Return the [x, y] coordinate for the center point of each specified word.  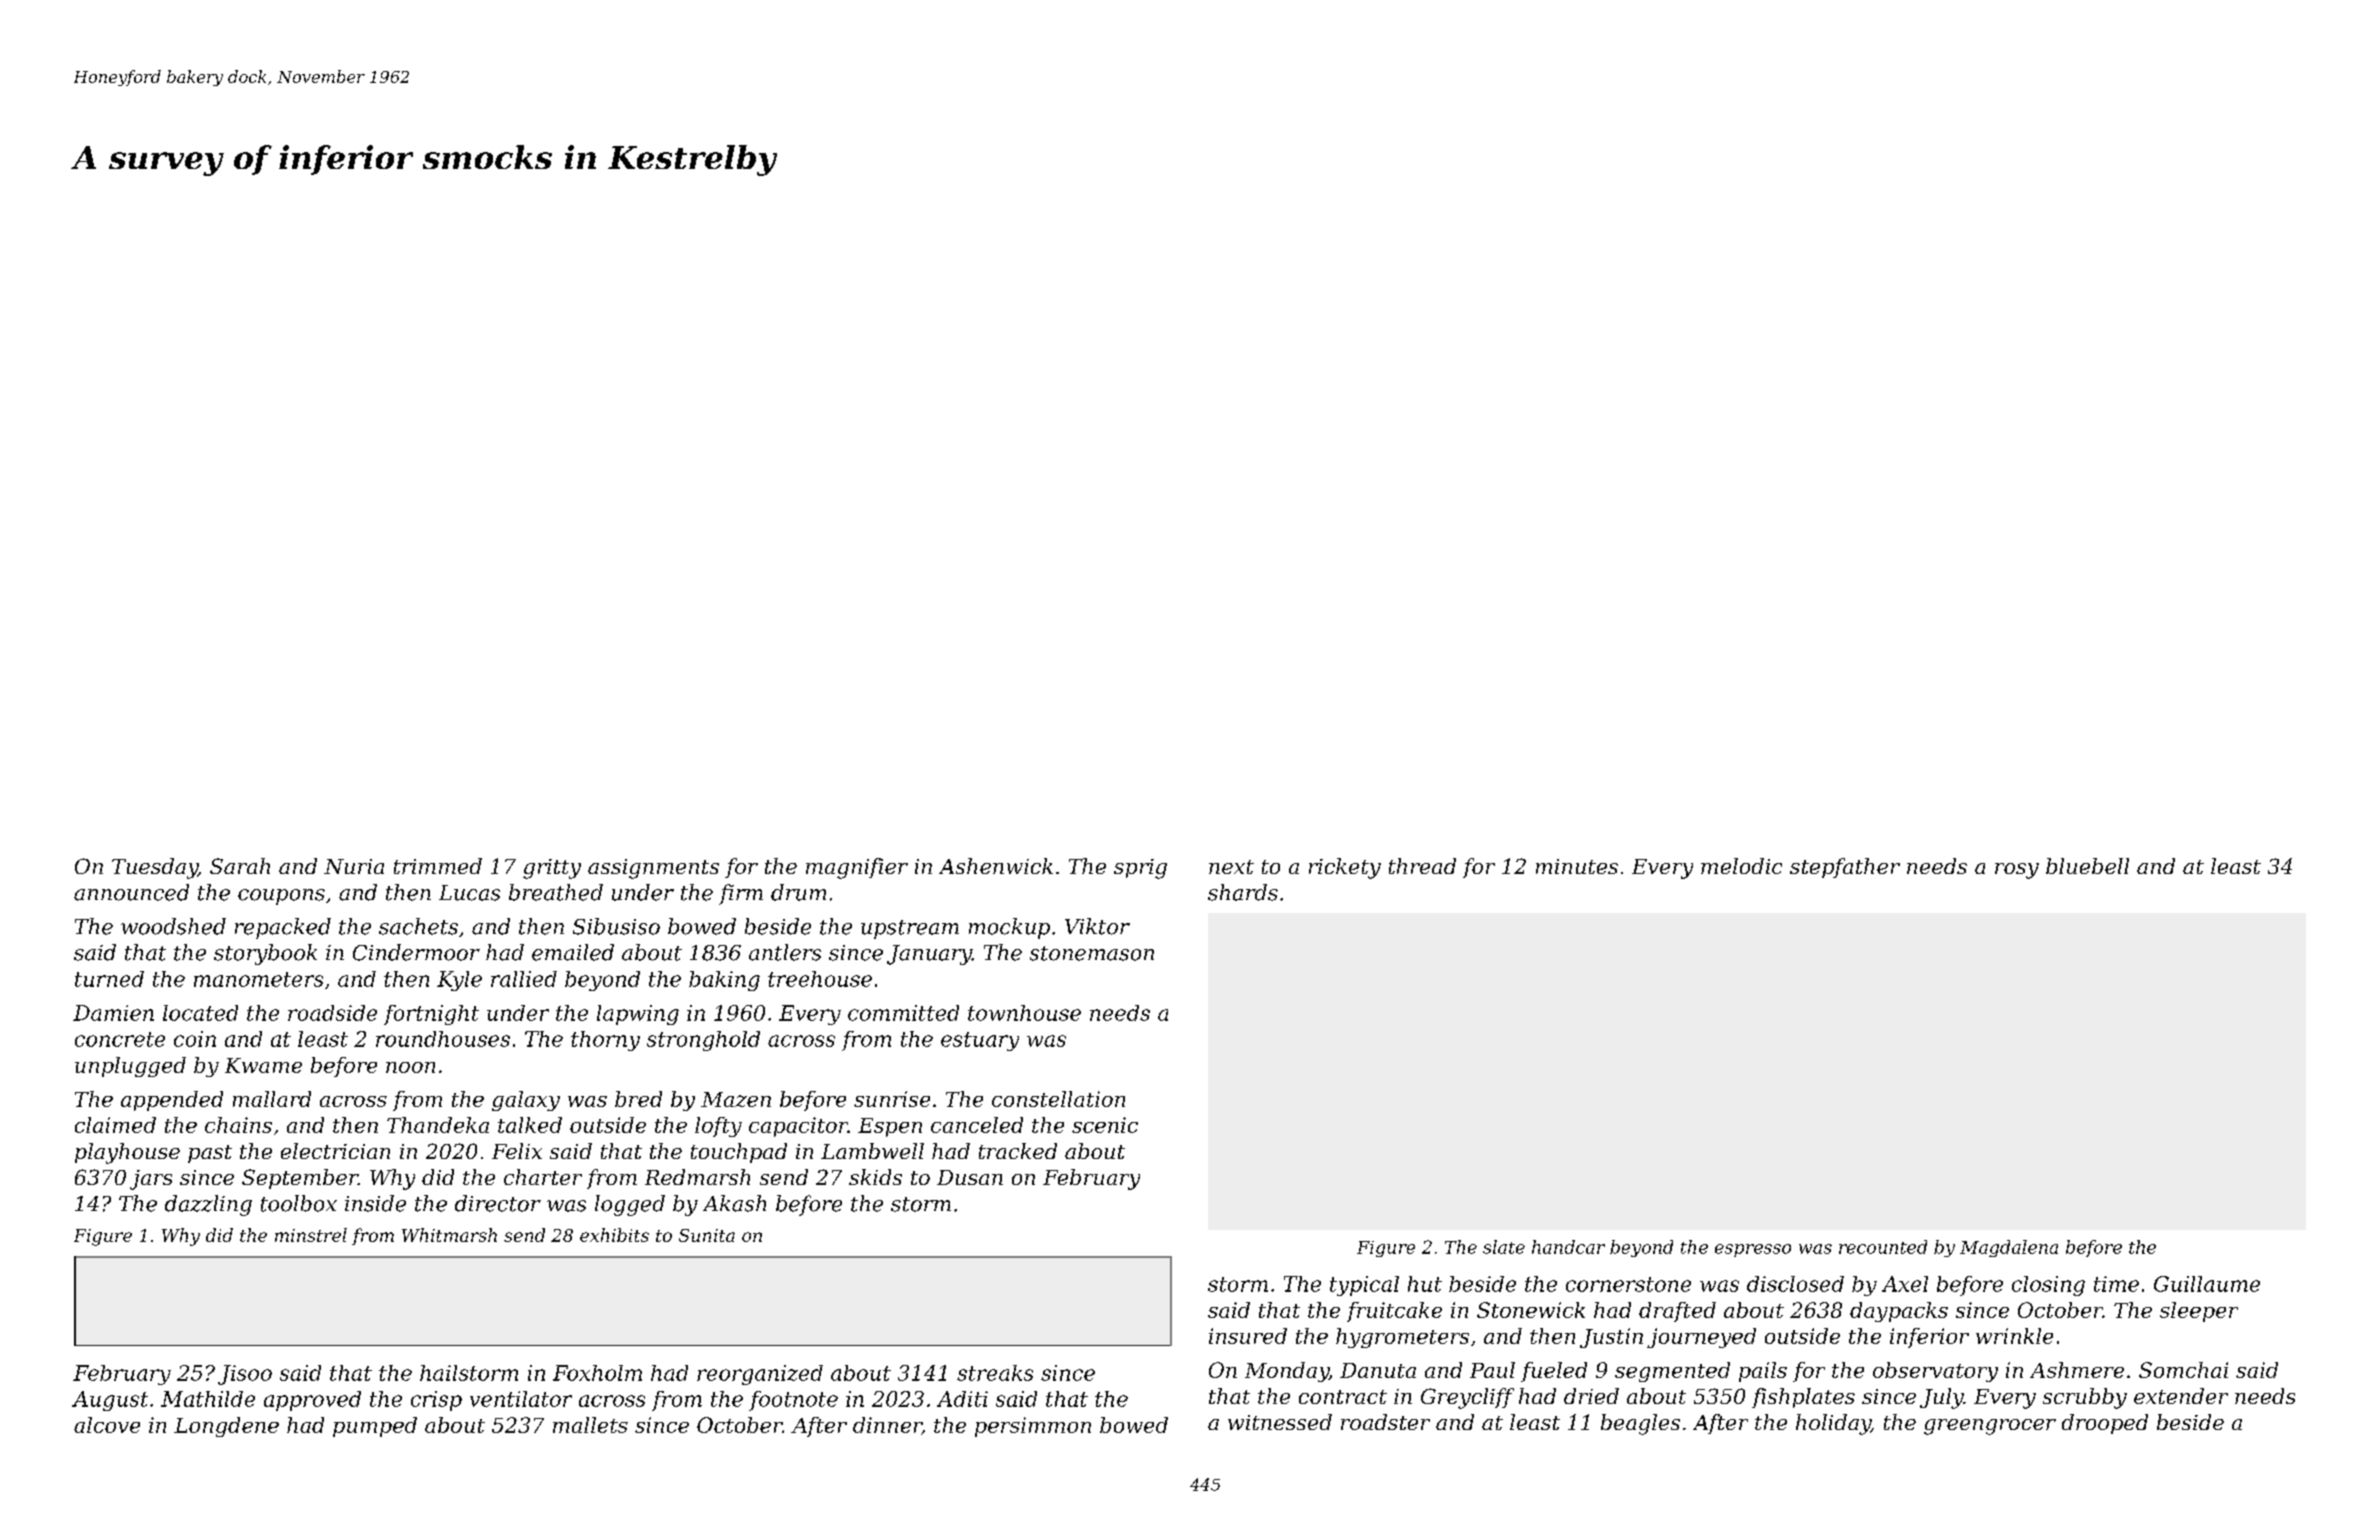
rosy [2017, 871]
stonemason [1092, 953]
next [1231, 867]
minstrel [311, 1235]
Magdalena [2009, 1248]
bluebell [2087, 866]
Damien [113, 1013]
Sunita [707, 1235]
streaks [995, 1373]
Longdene [226, 1427]
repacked [283, 928]
